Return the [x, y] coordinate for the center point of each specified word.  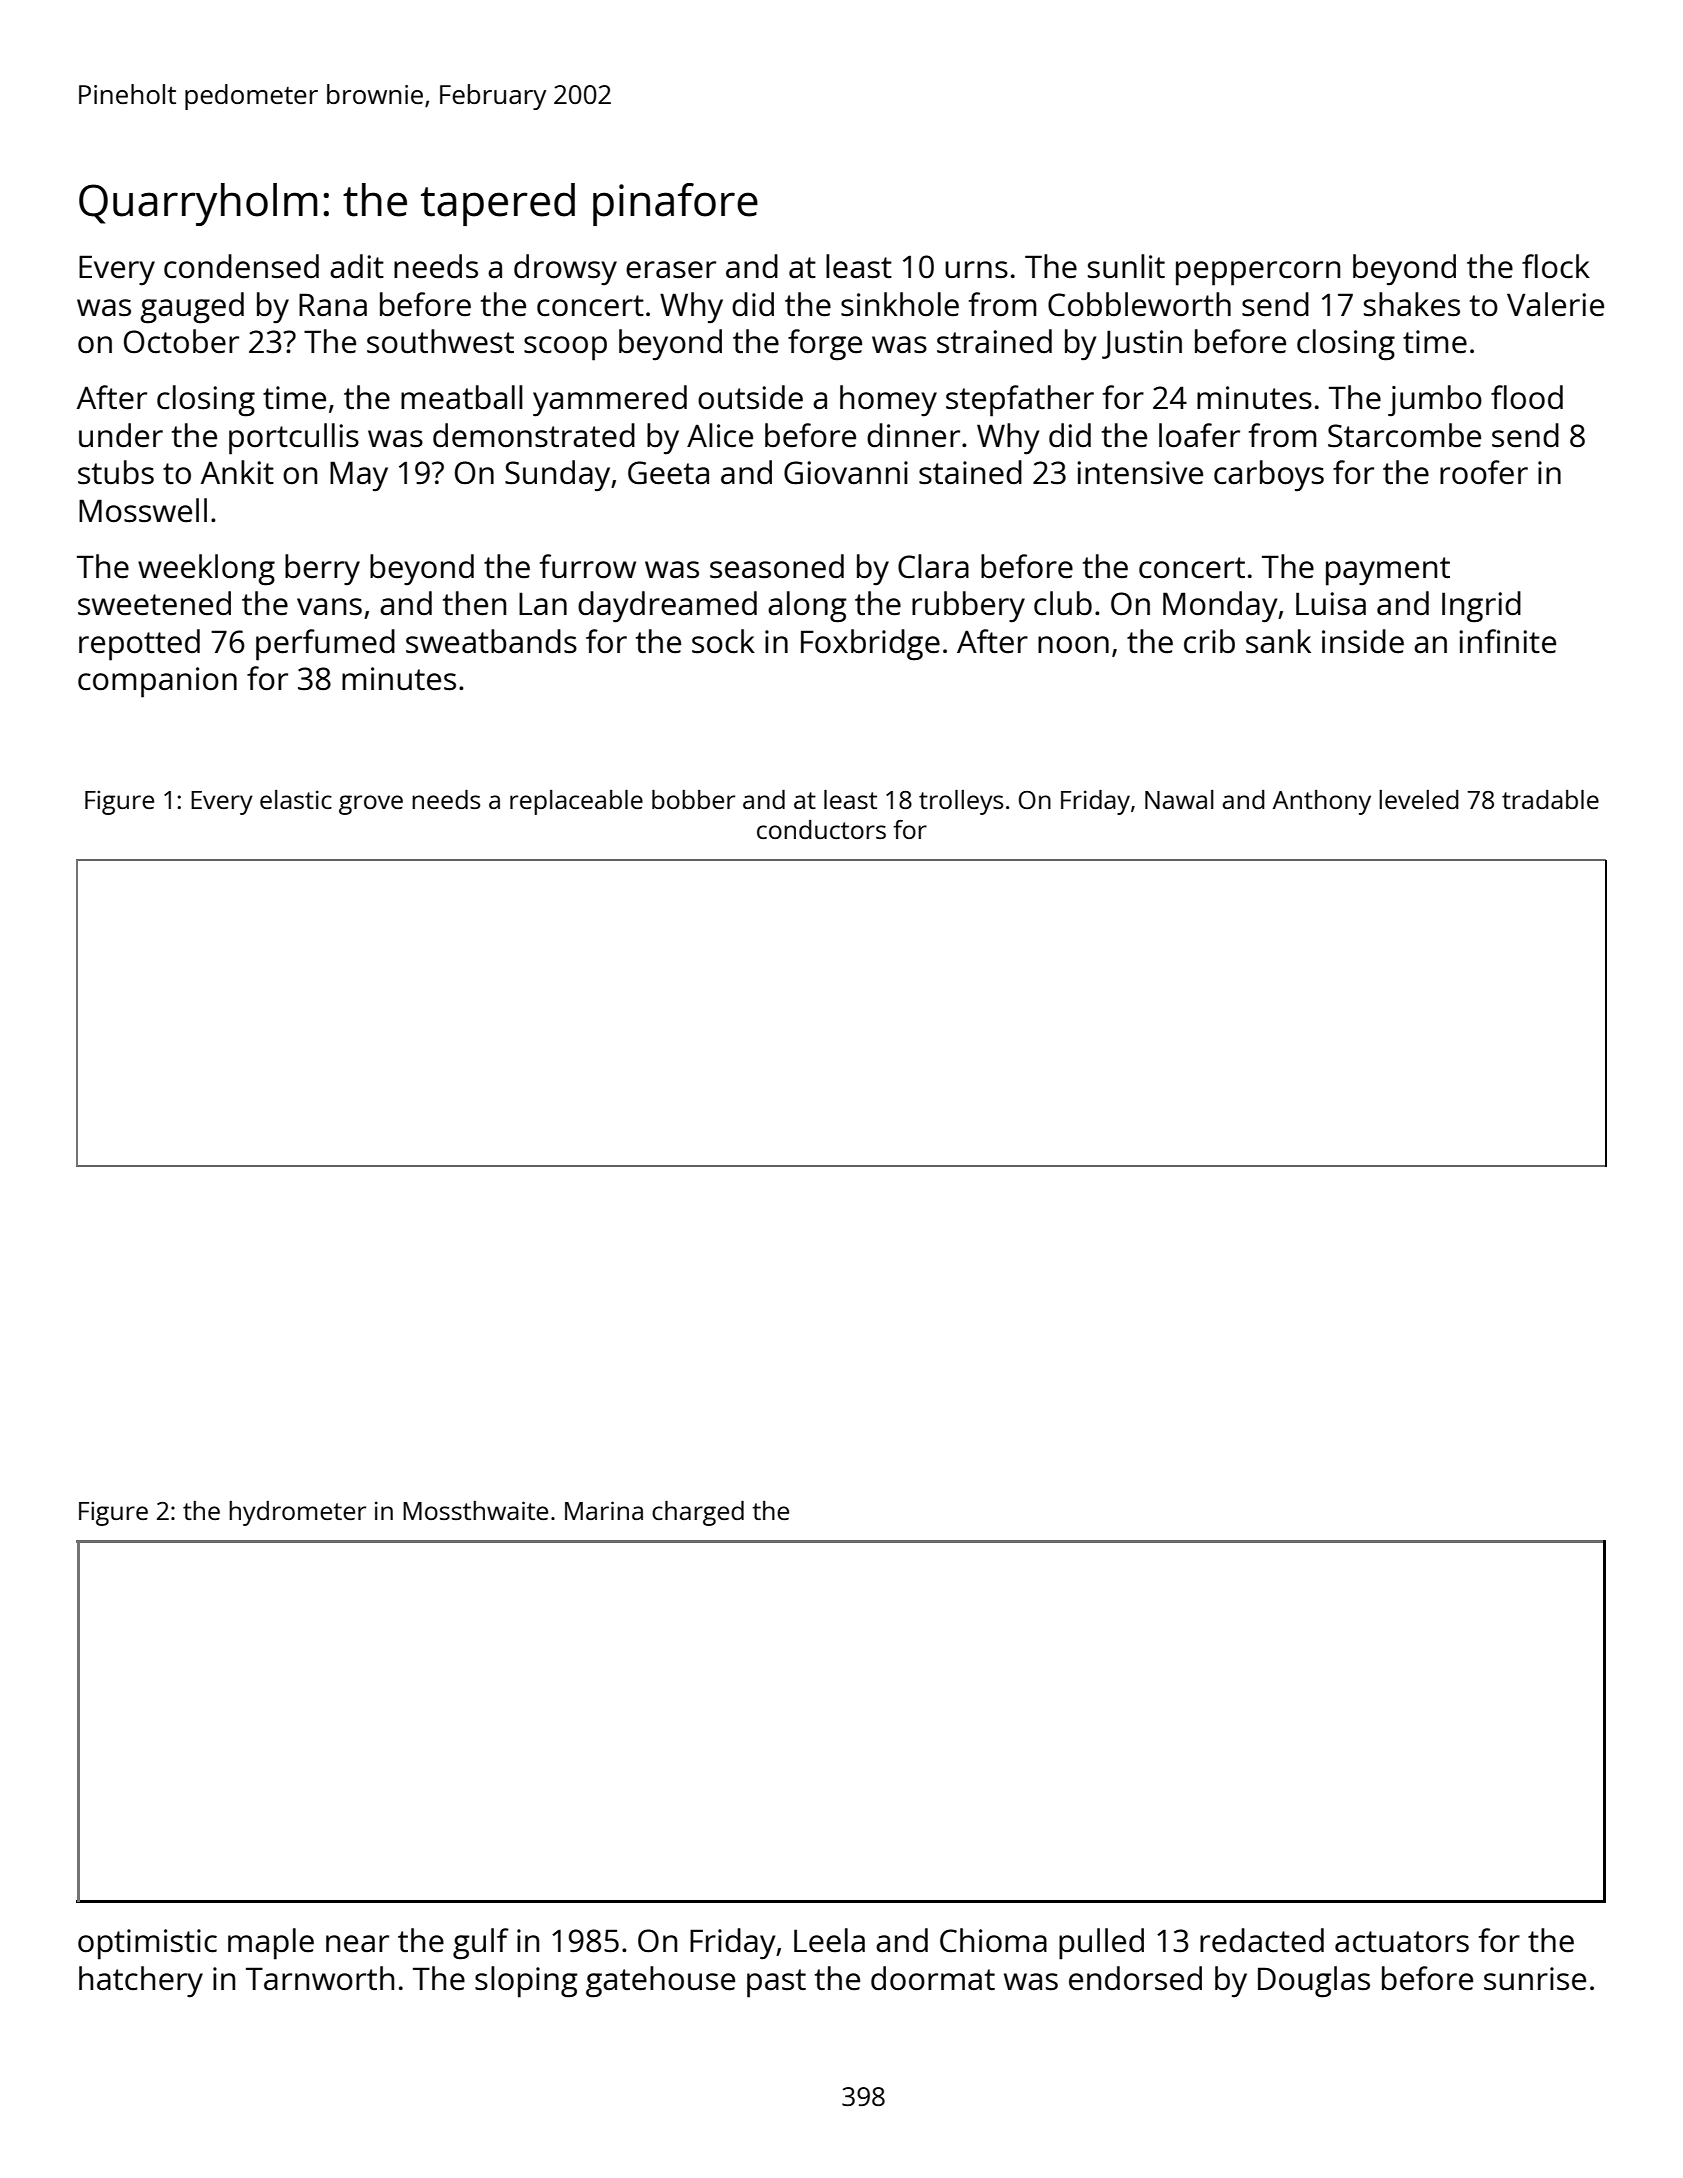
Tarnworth [320, 1978]
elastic [296, 799]
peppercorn [1258, 273]
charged [698, 1513]
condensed [241, 266]
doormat [933, 1978]
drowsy [565, 270]
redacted [1262, 1940]
